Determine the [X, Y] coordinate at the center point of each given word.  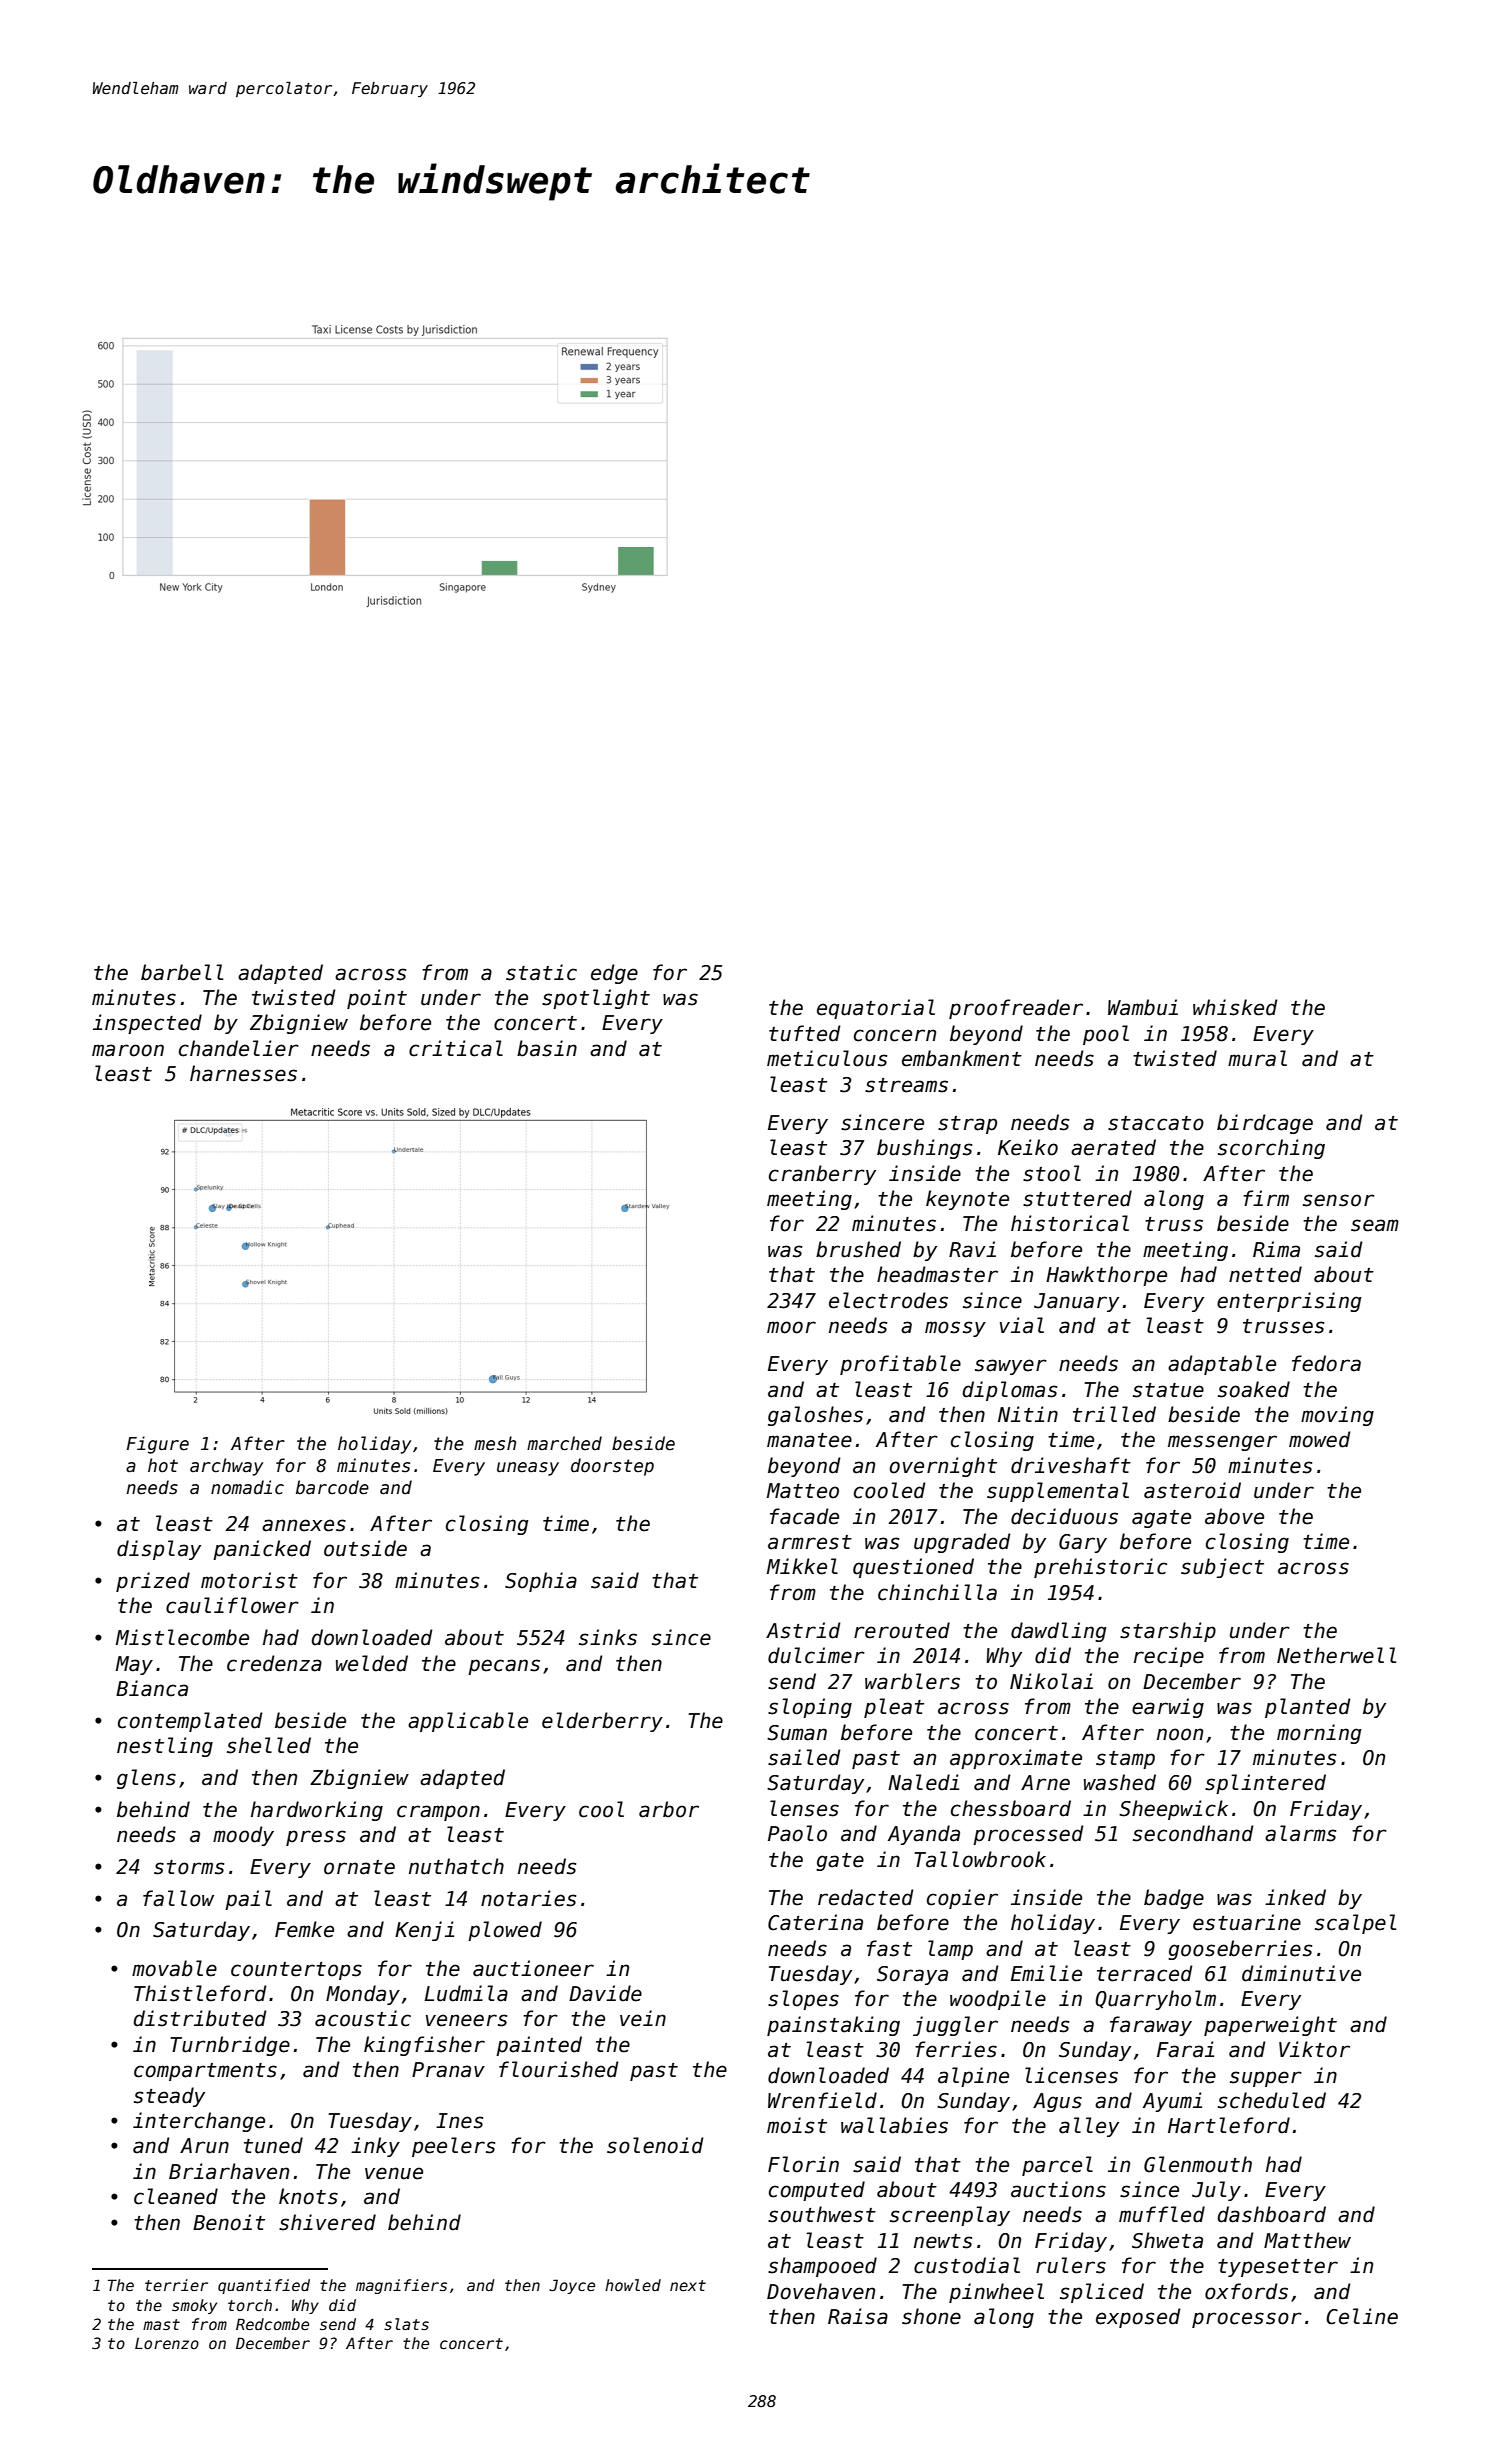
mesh [495, 1443]
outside [365, 1548]
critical [456, 1048]
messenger [1222, 1443]
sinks [608, 1637]
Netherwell [1336, 1655]
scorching [1271, 1149]
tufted [805, 1033]
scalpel [1355, 1924]
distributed [200, 2018]
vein [643, 2018]
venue [394, 2173]
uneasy [528, 1469]
